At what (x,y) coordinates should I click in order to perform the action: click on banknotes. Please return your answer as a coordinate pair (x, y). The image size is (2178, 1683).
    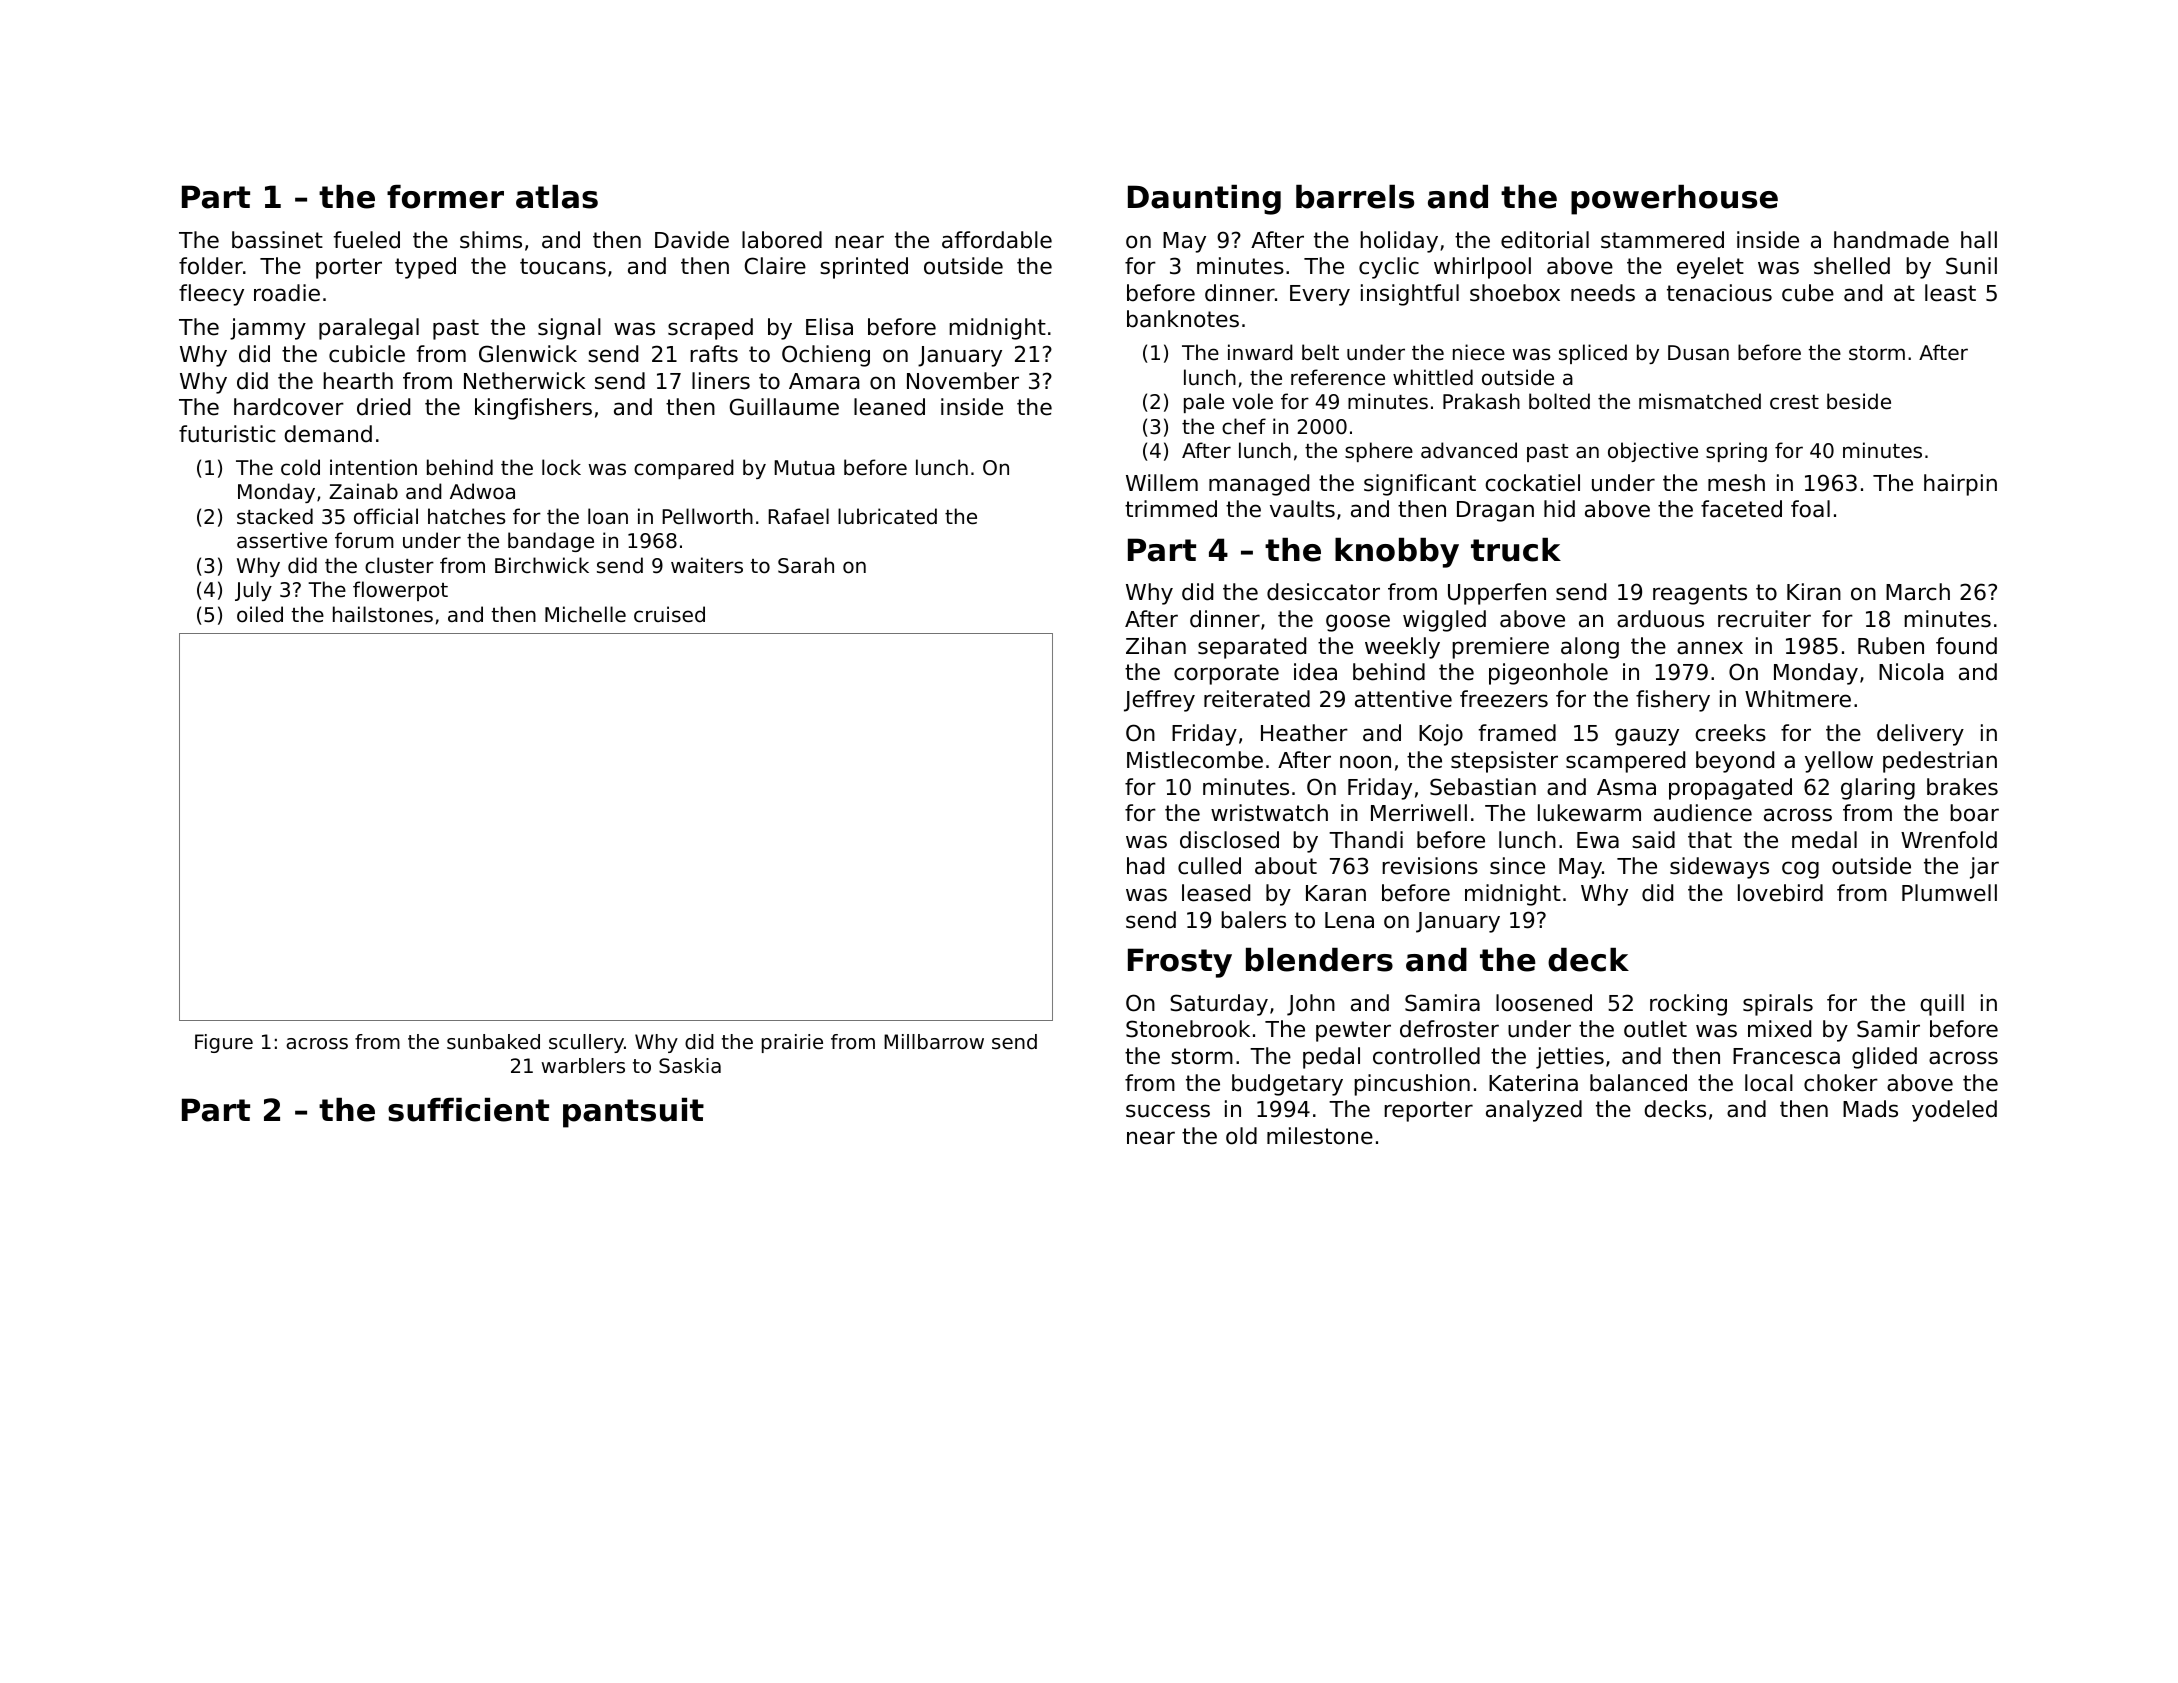
    Looking at the image, I should click on (1183, 319).
